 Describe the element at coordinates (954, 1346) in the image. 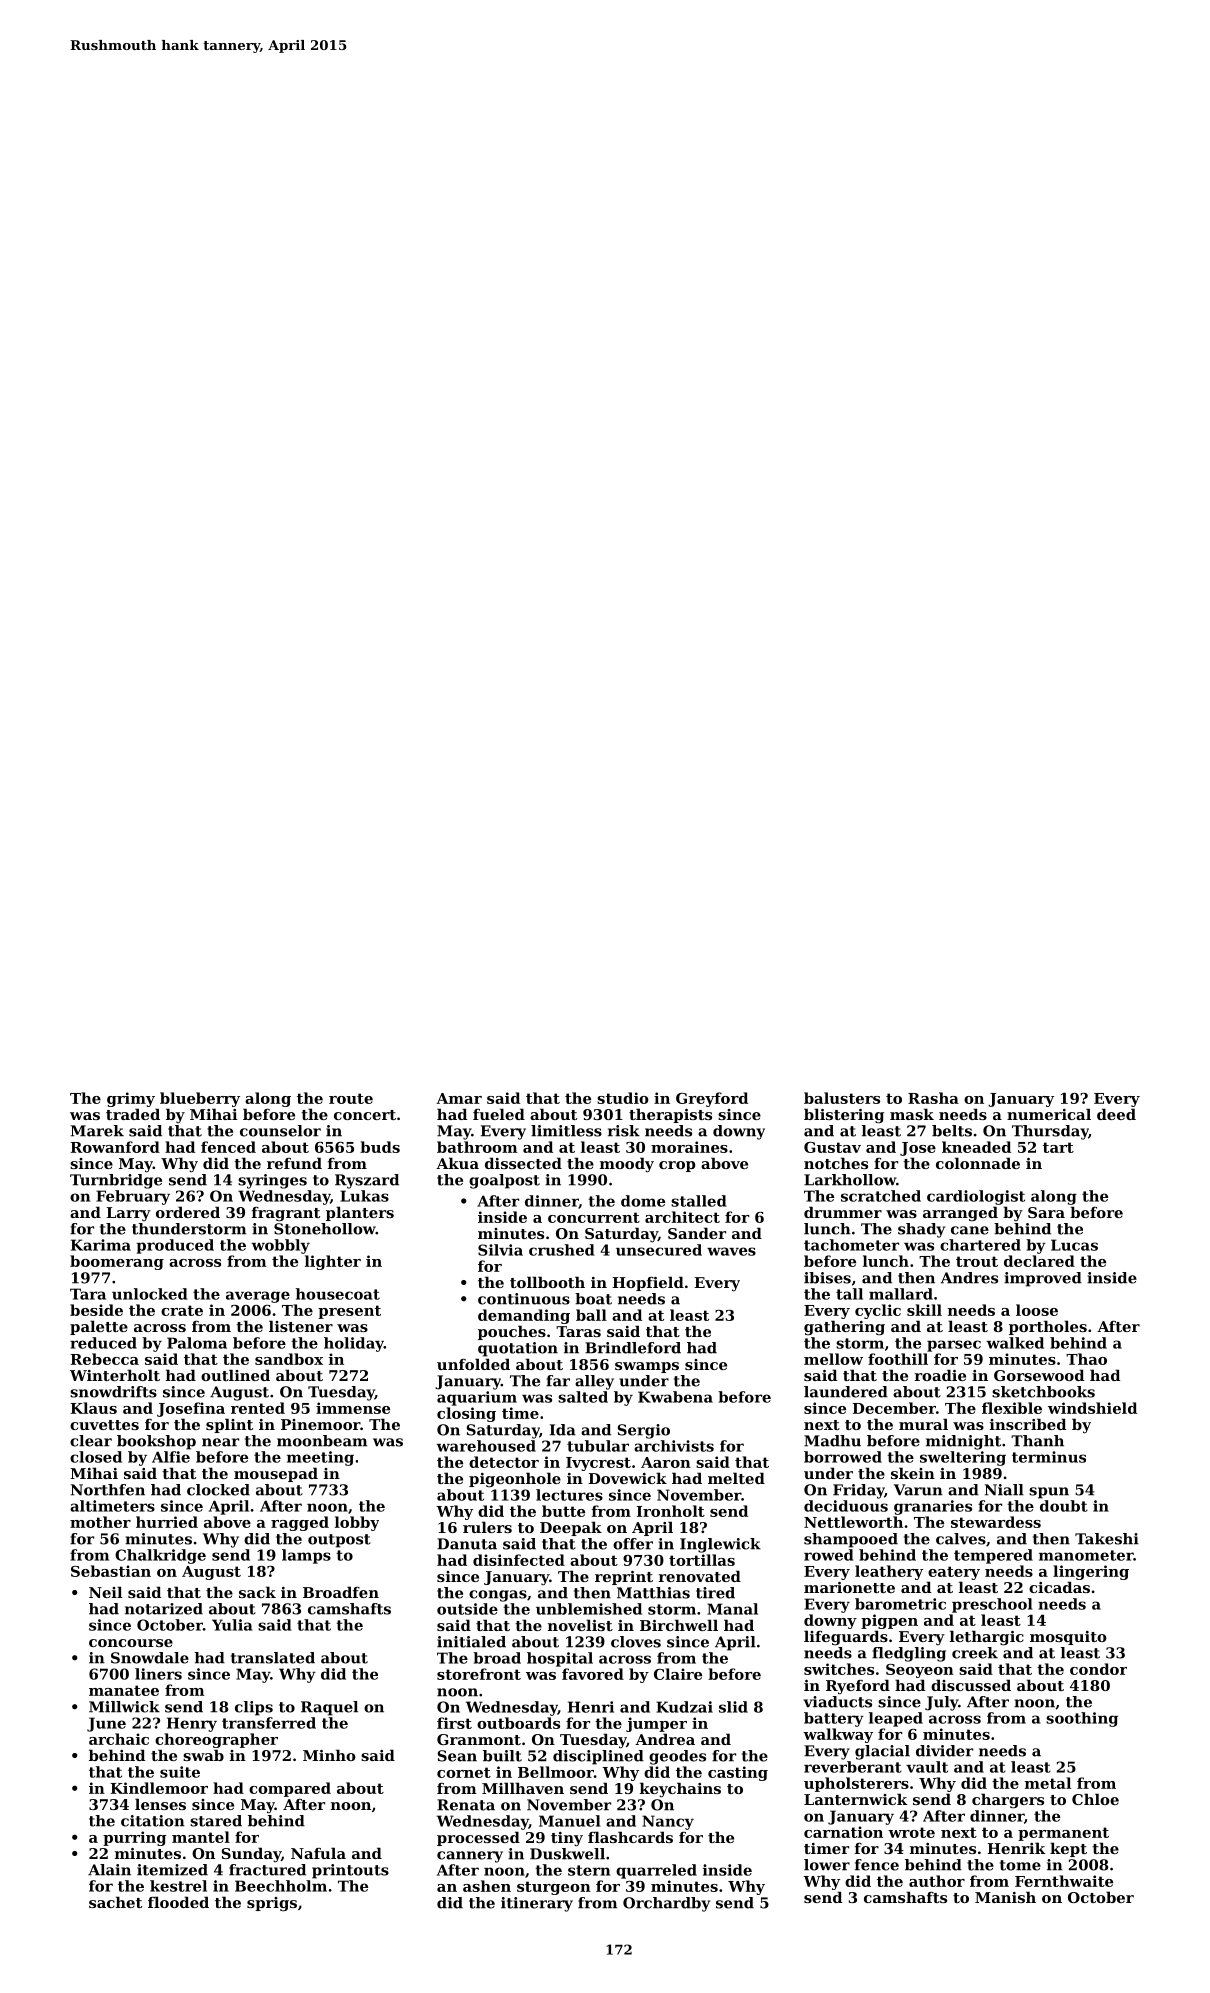

I see `parsec` at that location.
